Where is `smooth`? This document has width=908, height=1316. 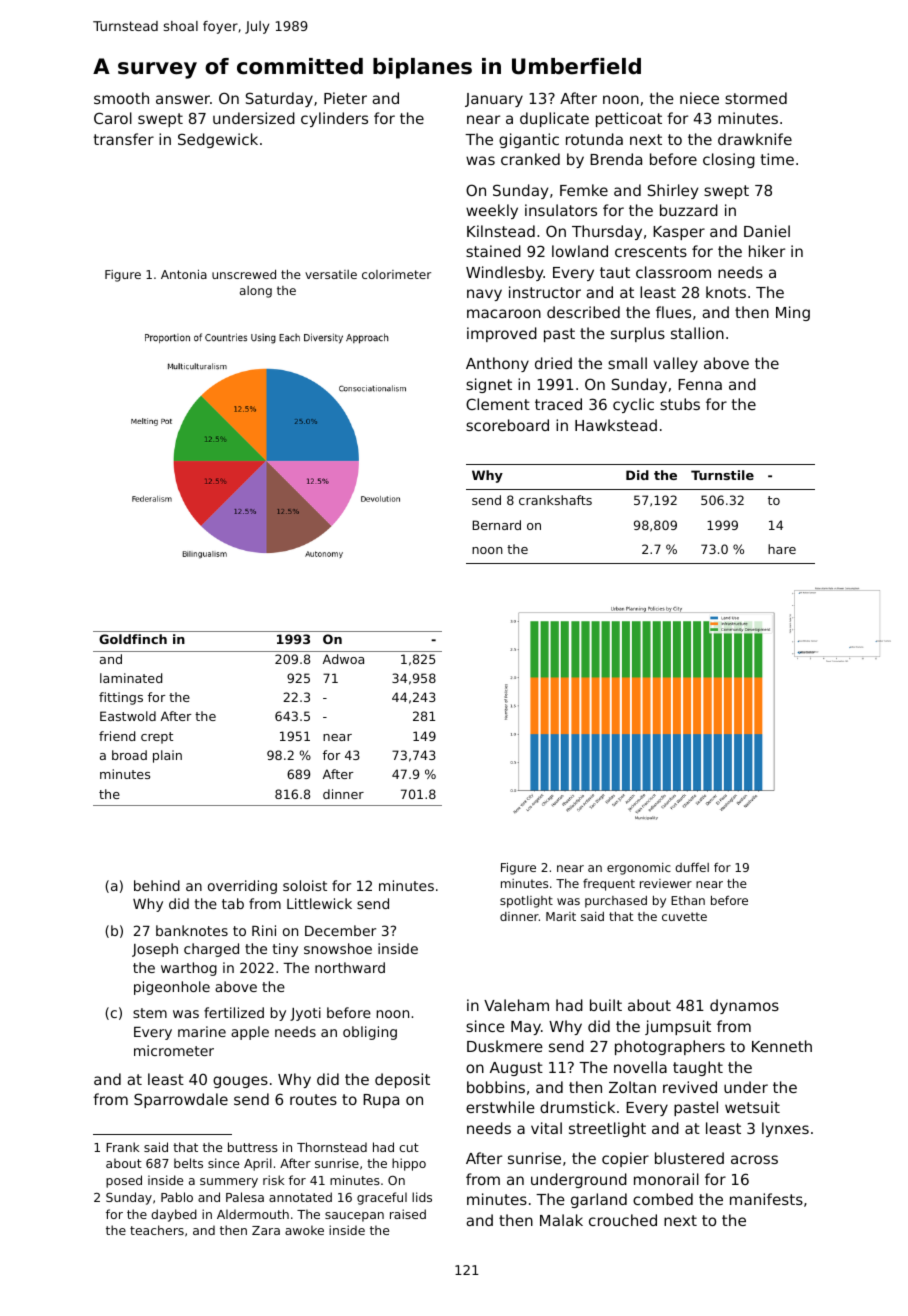 smooth is located at coordinates (121, 98).
